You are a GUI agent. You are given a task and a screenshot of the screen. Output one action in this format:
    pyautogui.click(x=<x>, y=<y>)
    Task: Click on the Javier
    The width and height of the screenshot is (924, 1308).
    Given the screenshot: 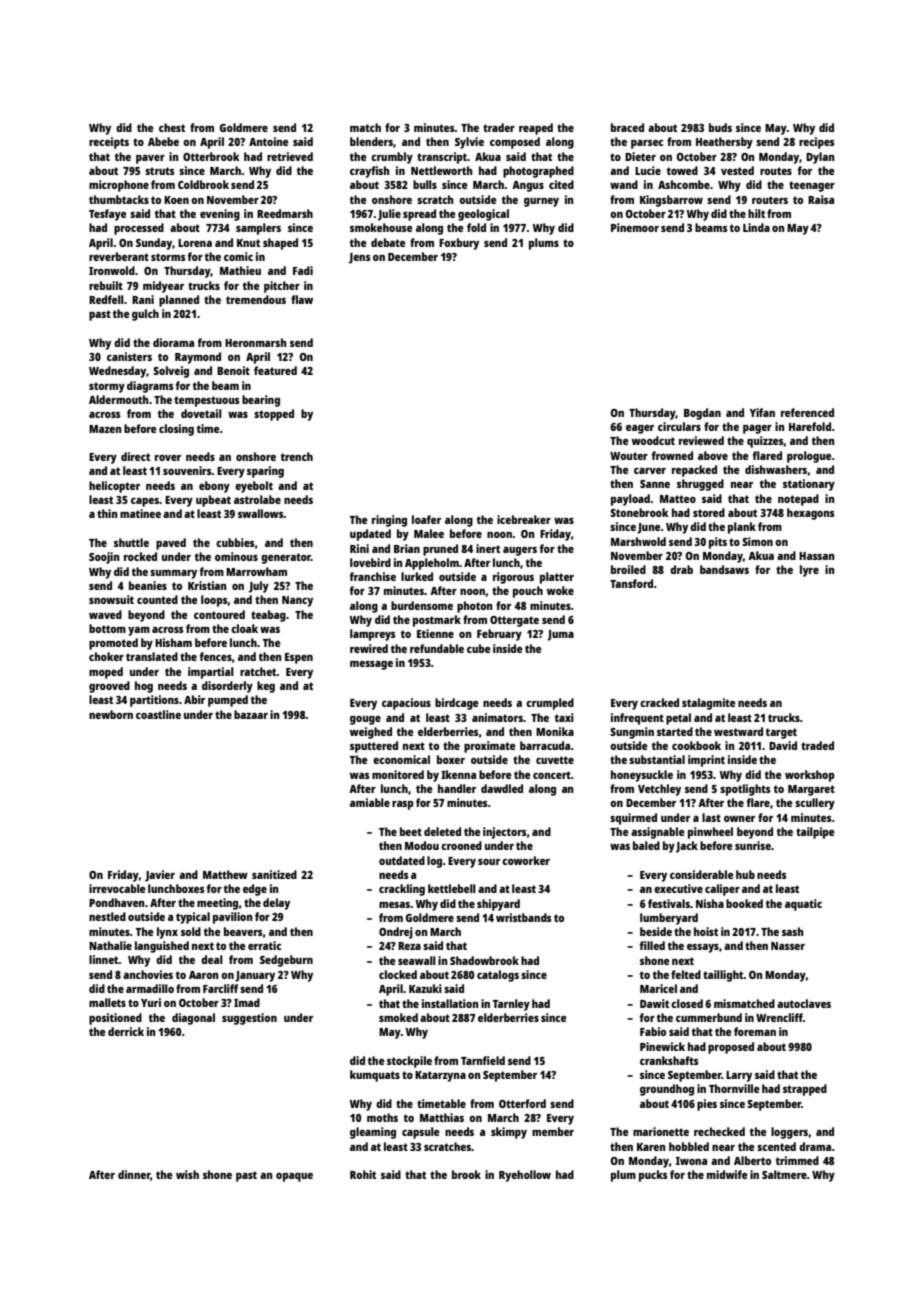 What is the action you would take?
    pyautogui.click(x=160, y=876)
